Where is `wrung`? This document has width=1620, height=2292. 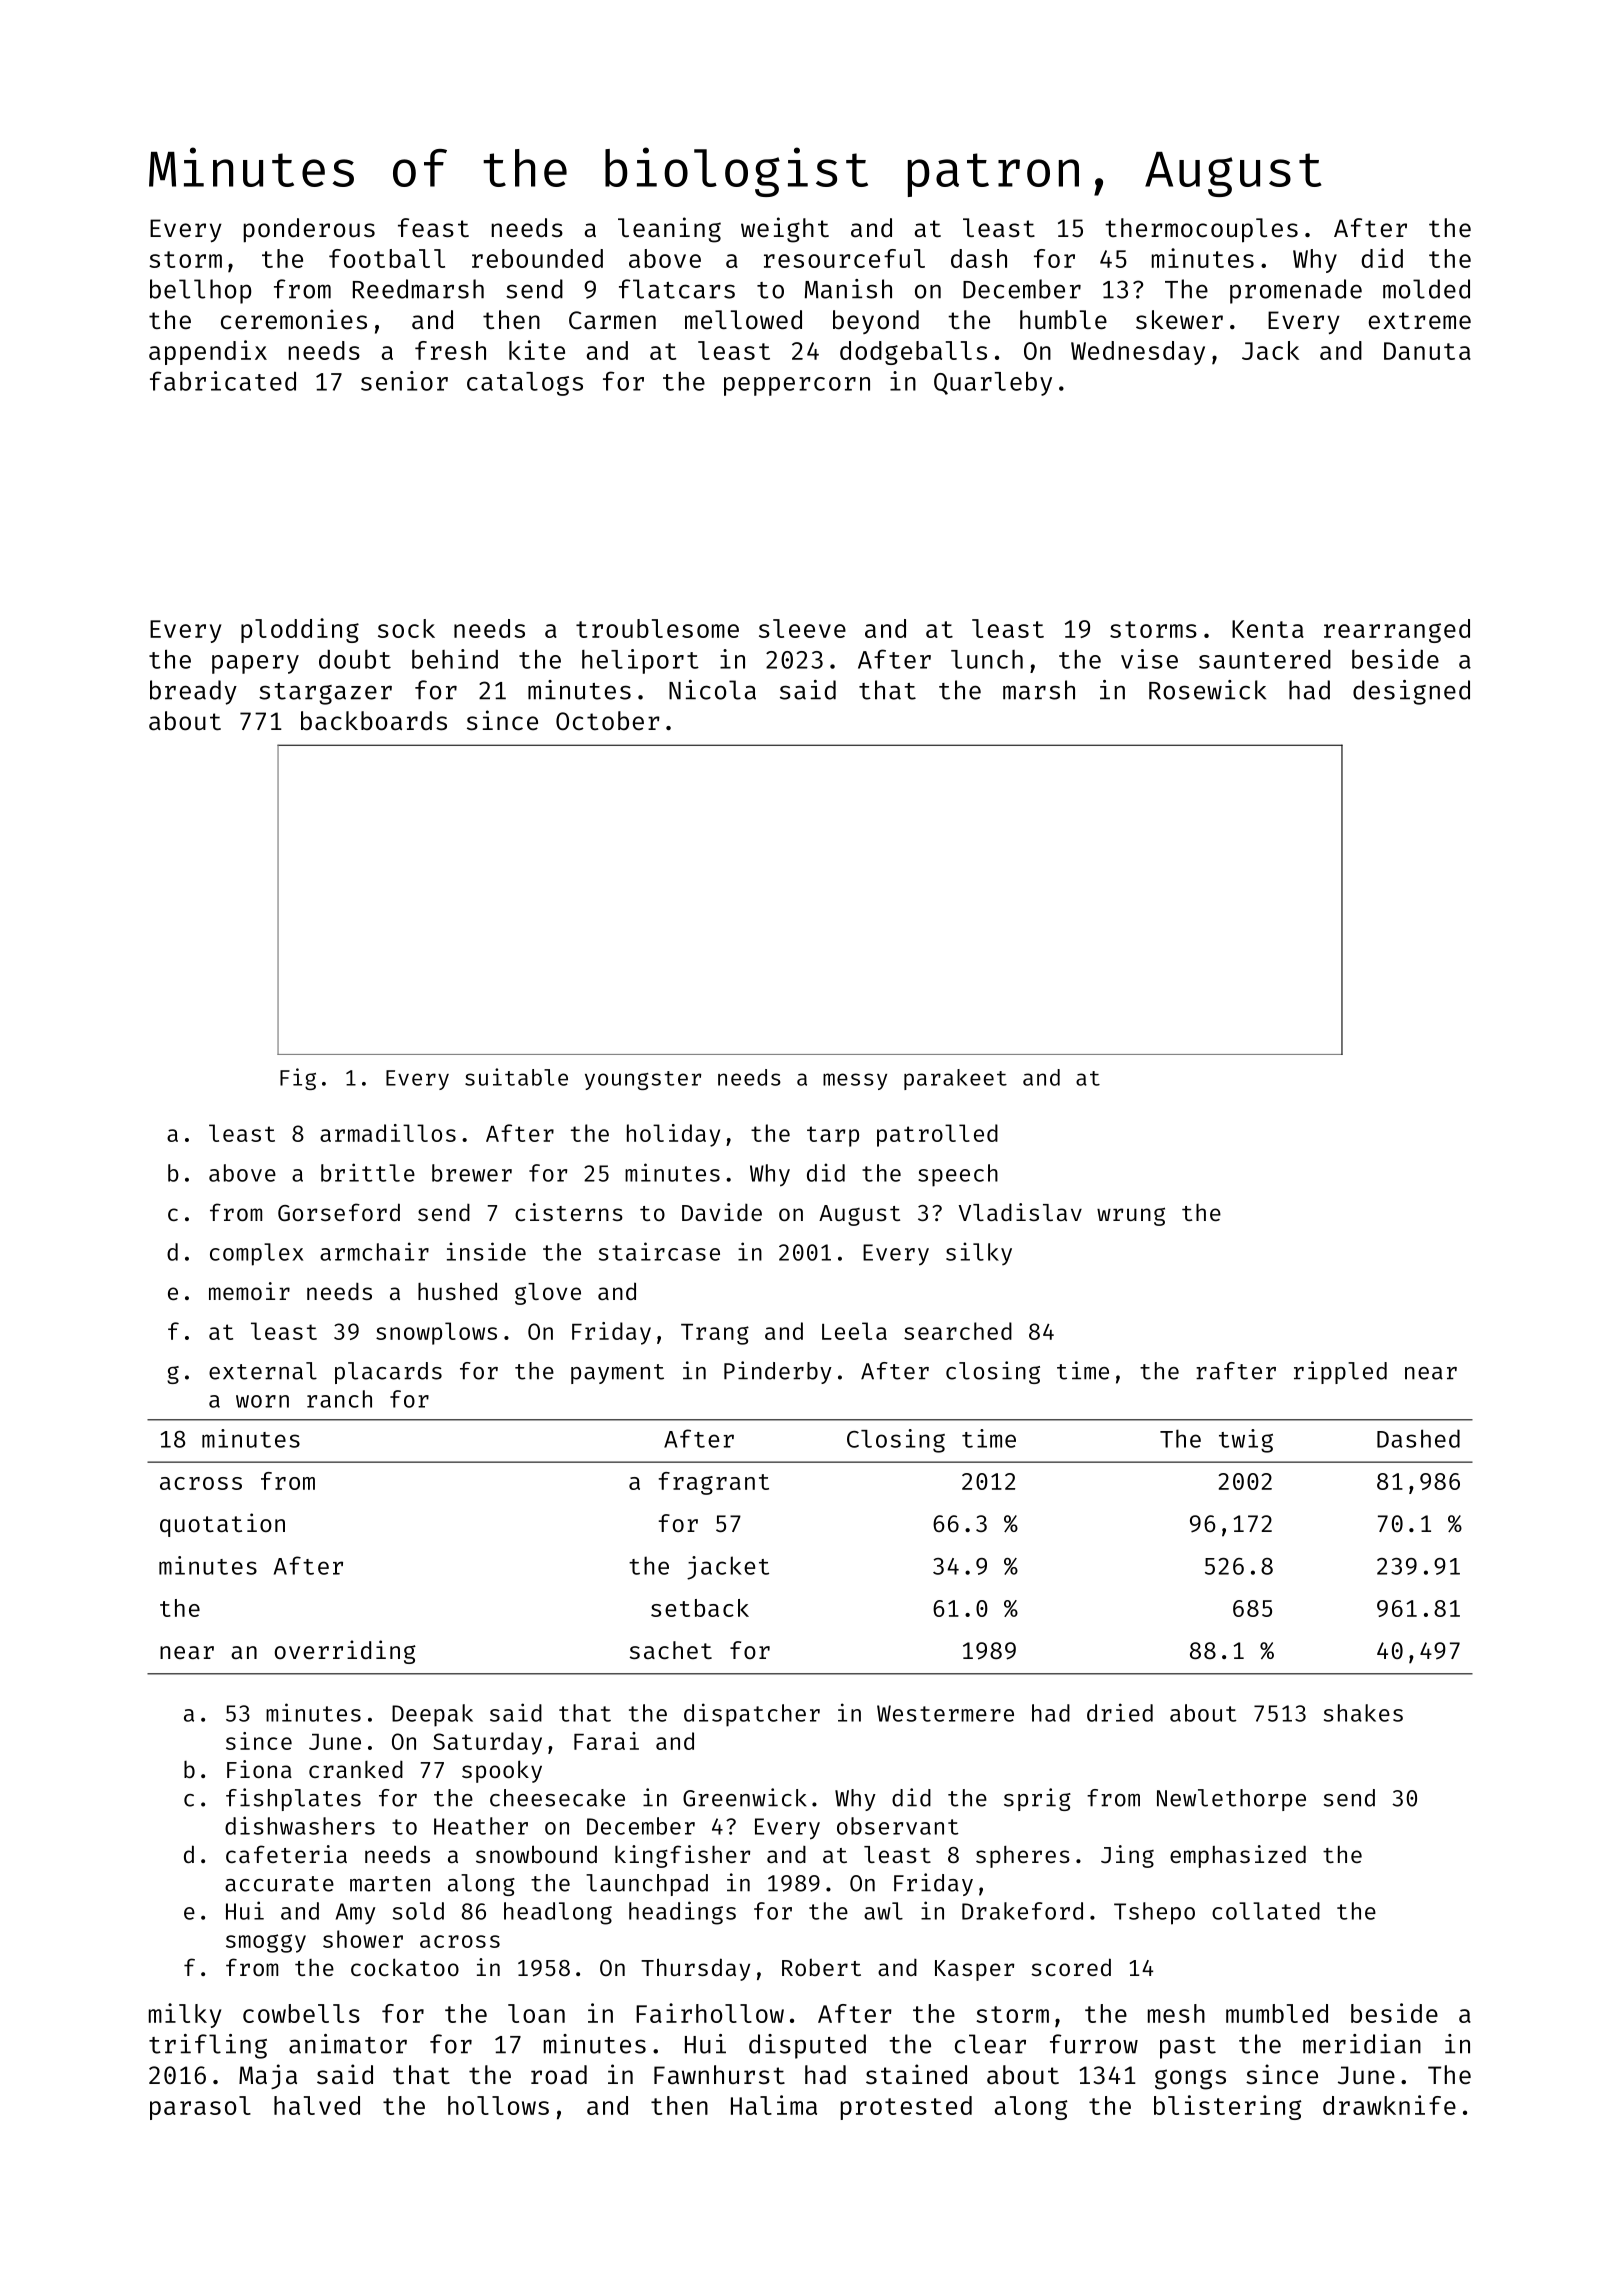 wrung is located at coordinates (1131, 1216).
